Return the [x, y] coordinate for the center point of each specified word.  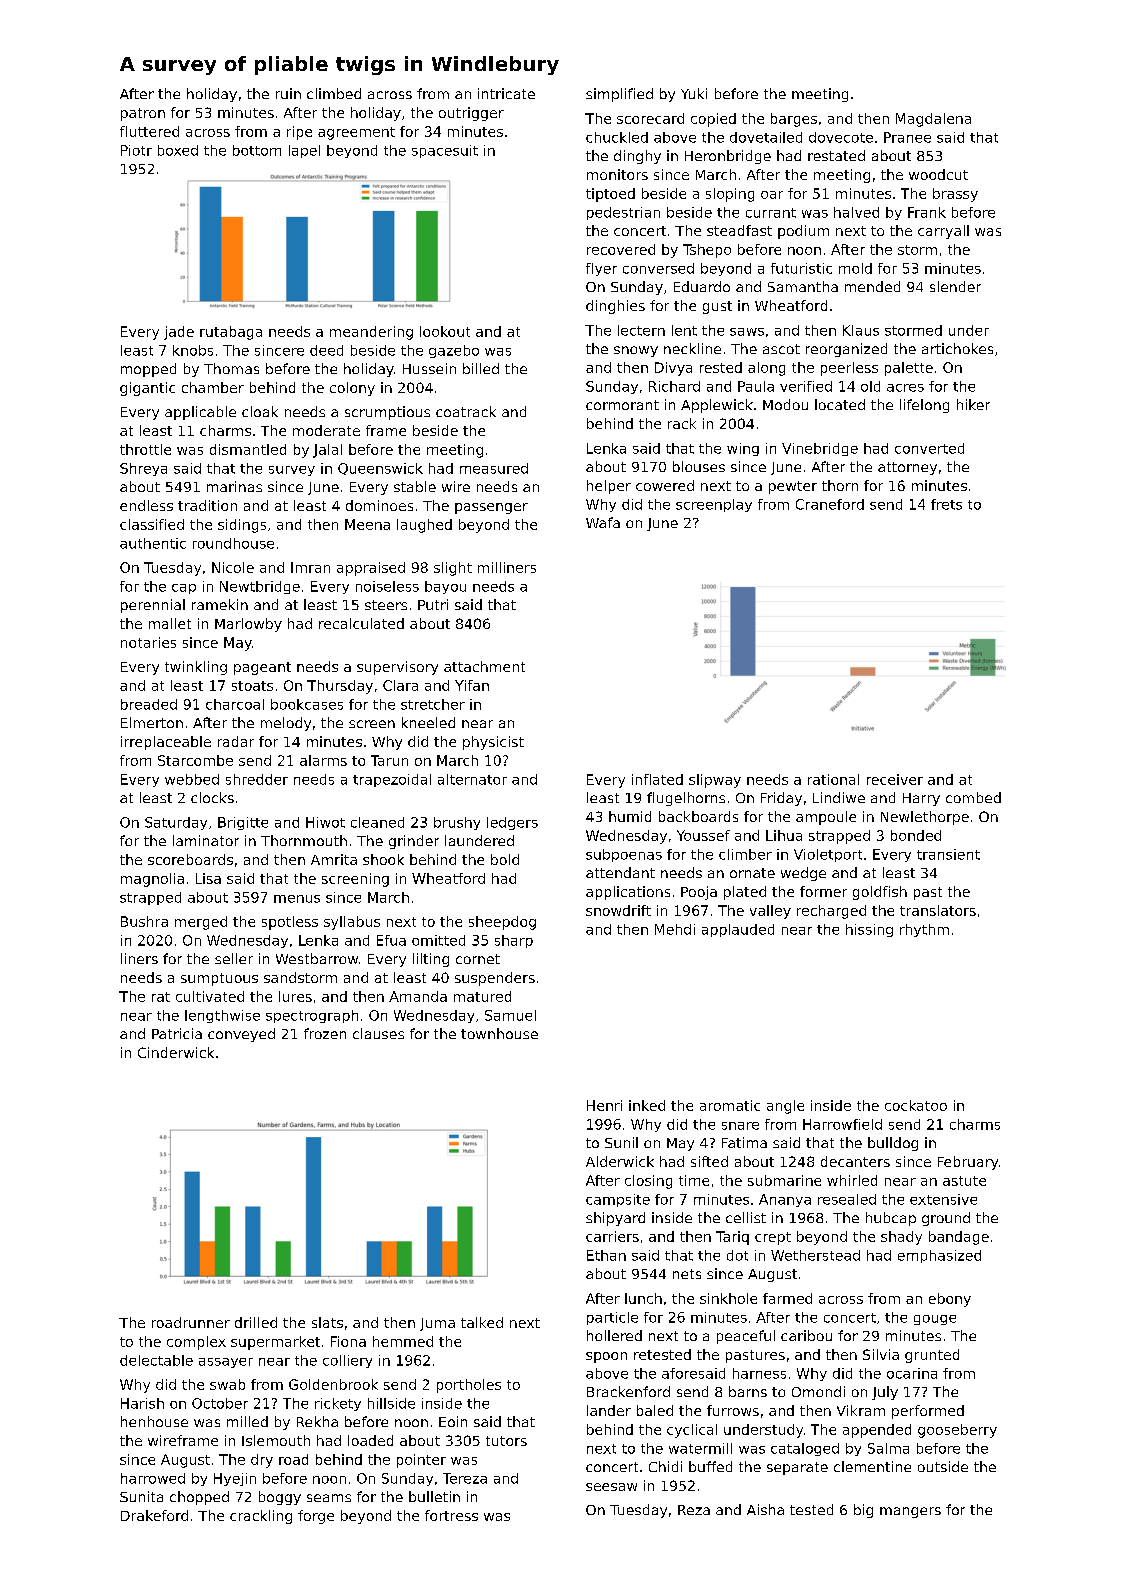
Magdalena [933, 120]
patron [143, 114]
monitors [617, 174]
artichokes [957, 348]
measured [494, 468]
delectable [156, 1360]
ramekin [220, 604]
